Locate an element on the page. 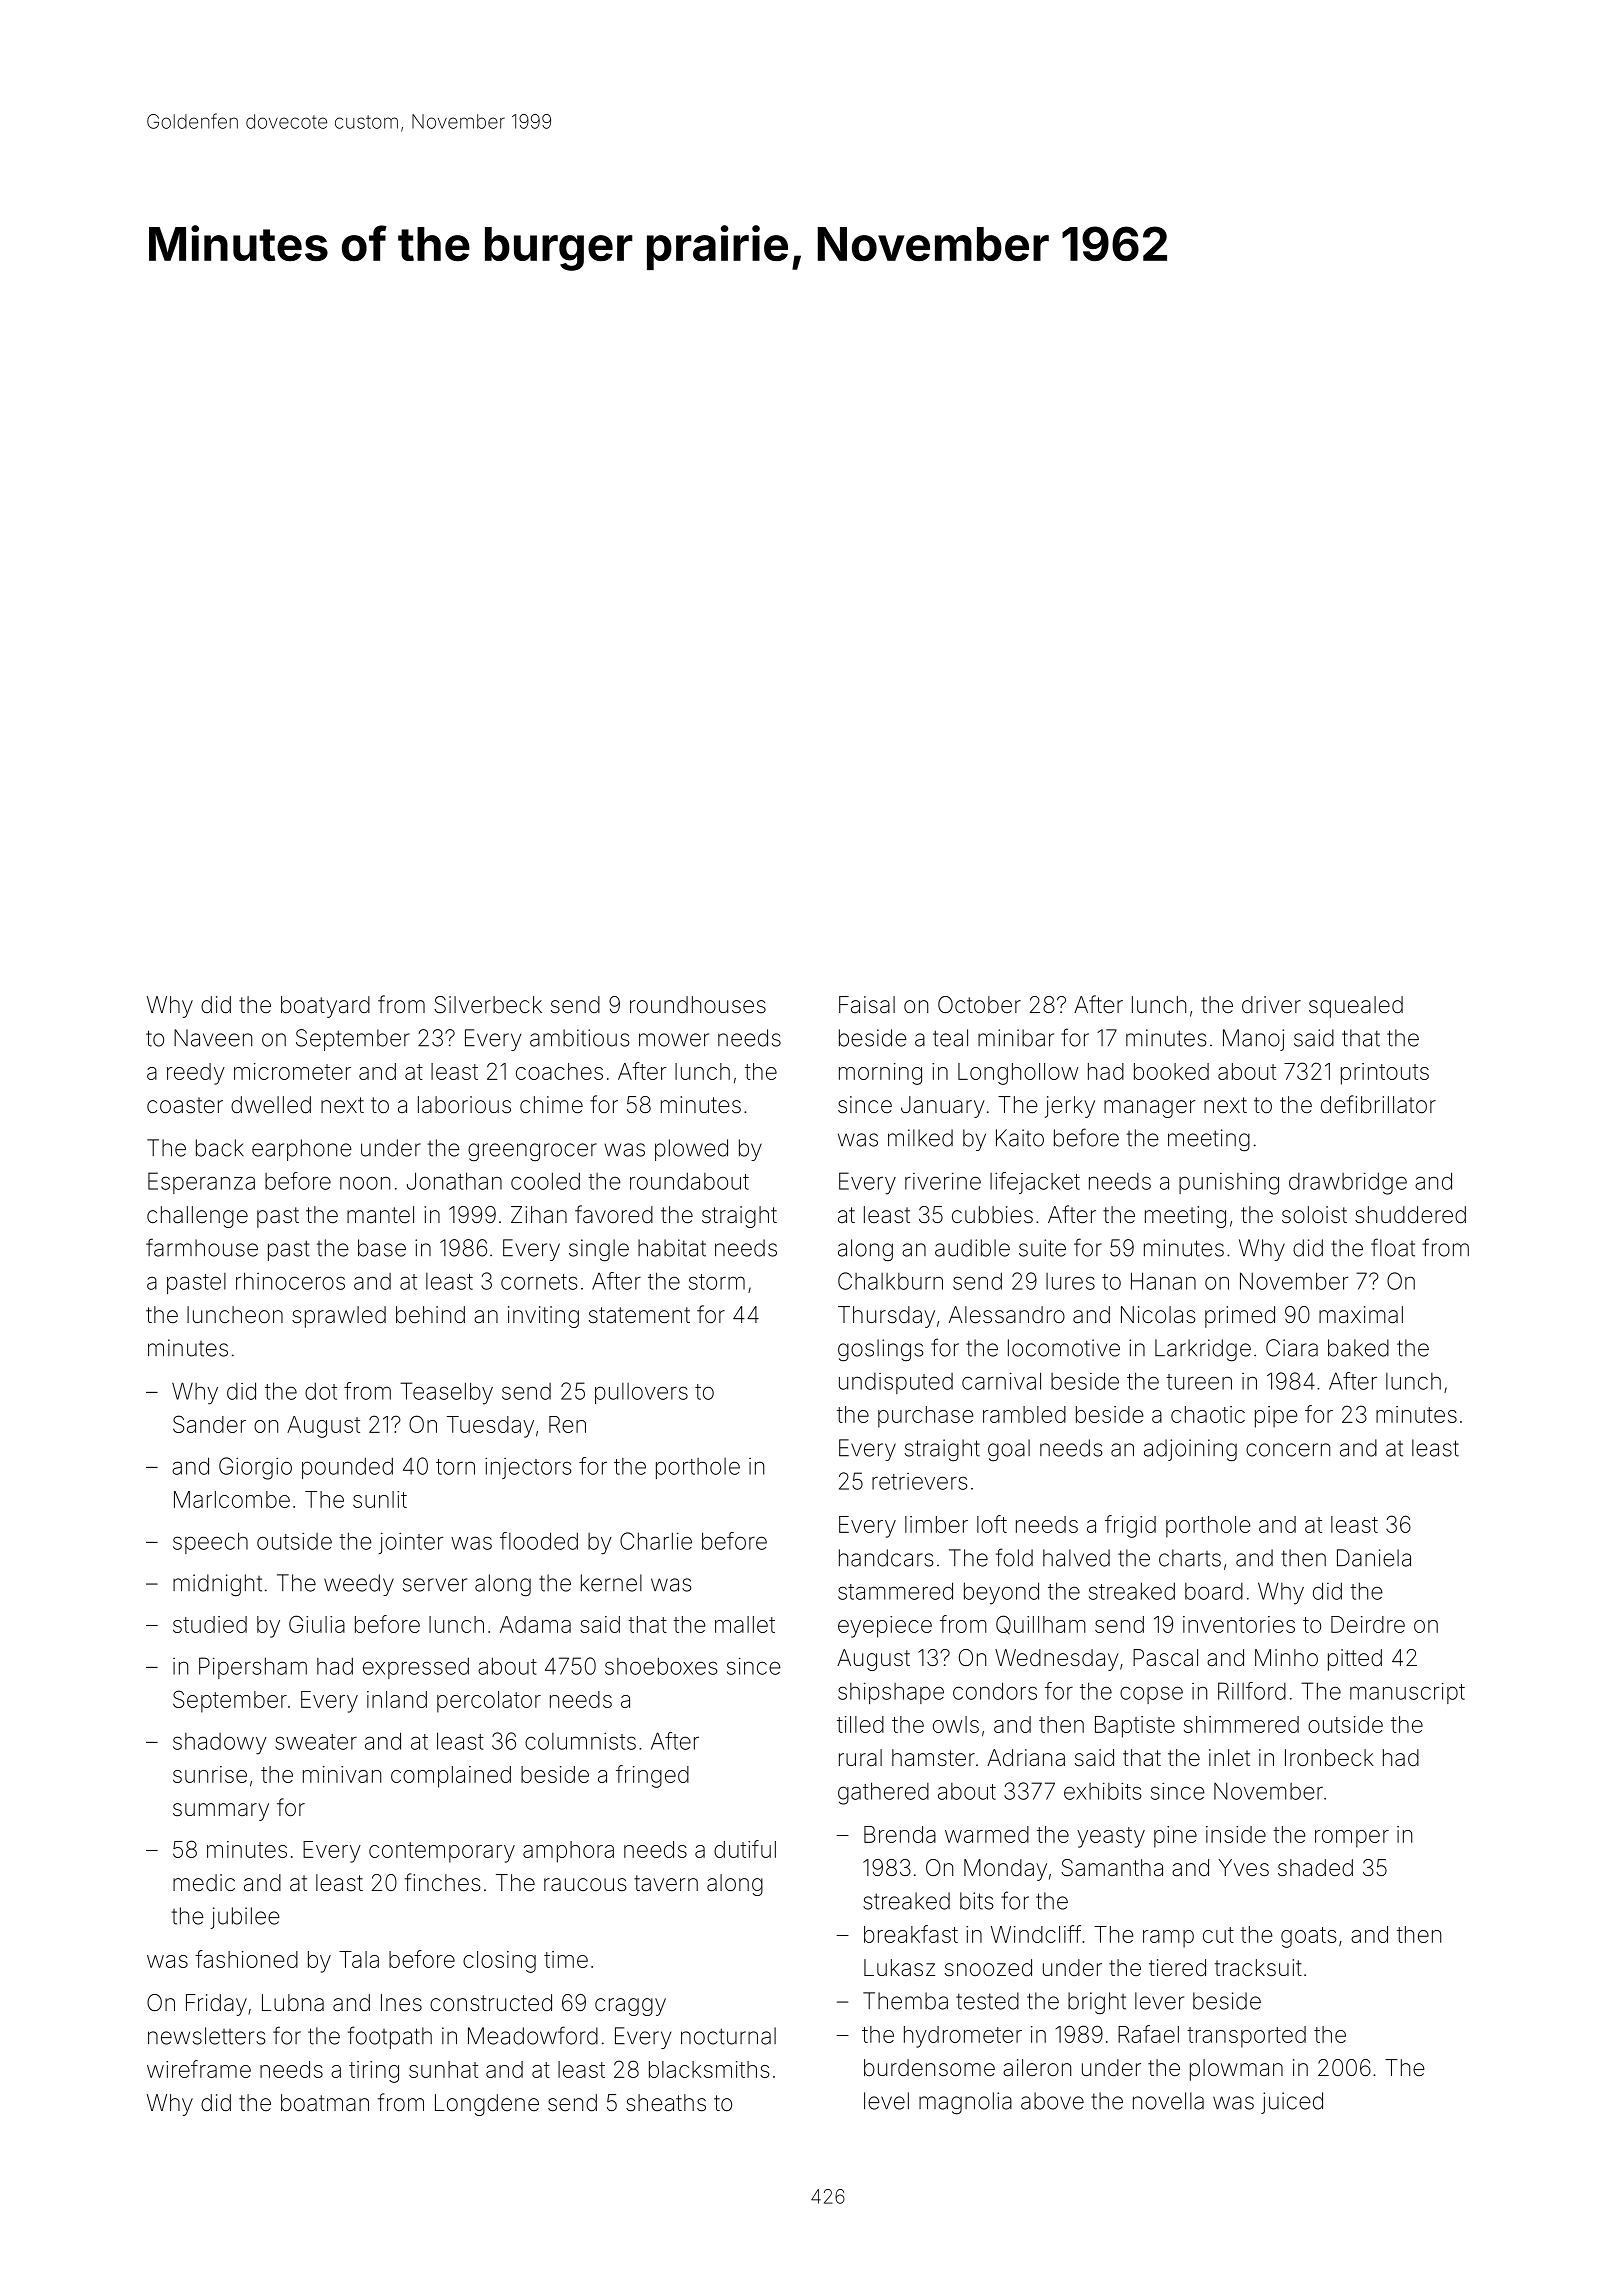  driver is located at coordinates (1271, 1004).
